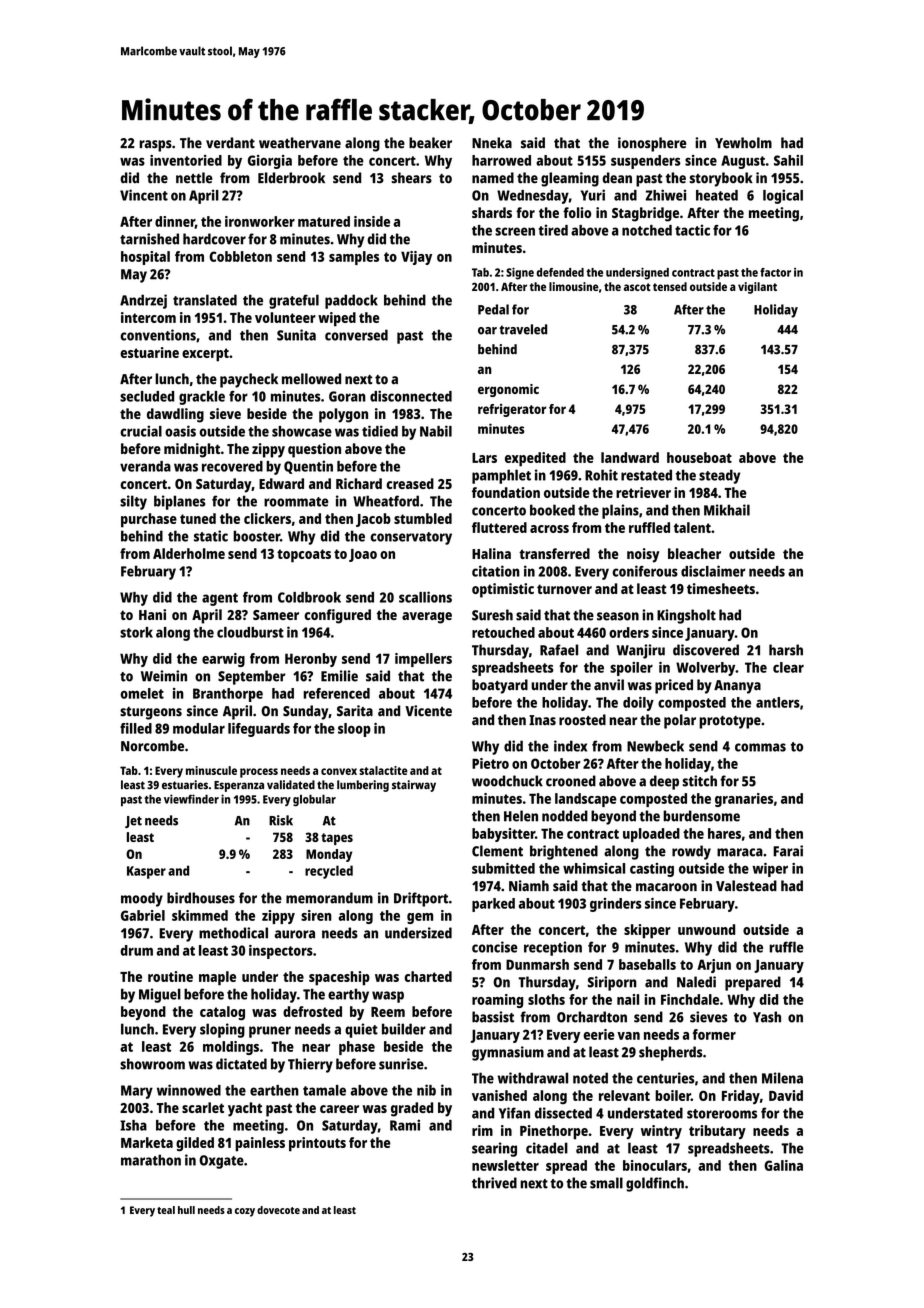 The width and height of the screenshot is (924, 1308). Describe the element at coordinates (535, 459) in the screenshot. I see `expedited` at that location.
